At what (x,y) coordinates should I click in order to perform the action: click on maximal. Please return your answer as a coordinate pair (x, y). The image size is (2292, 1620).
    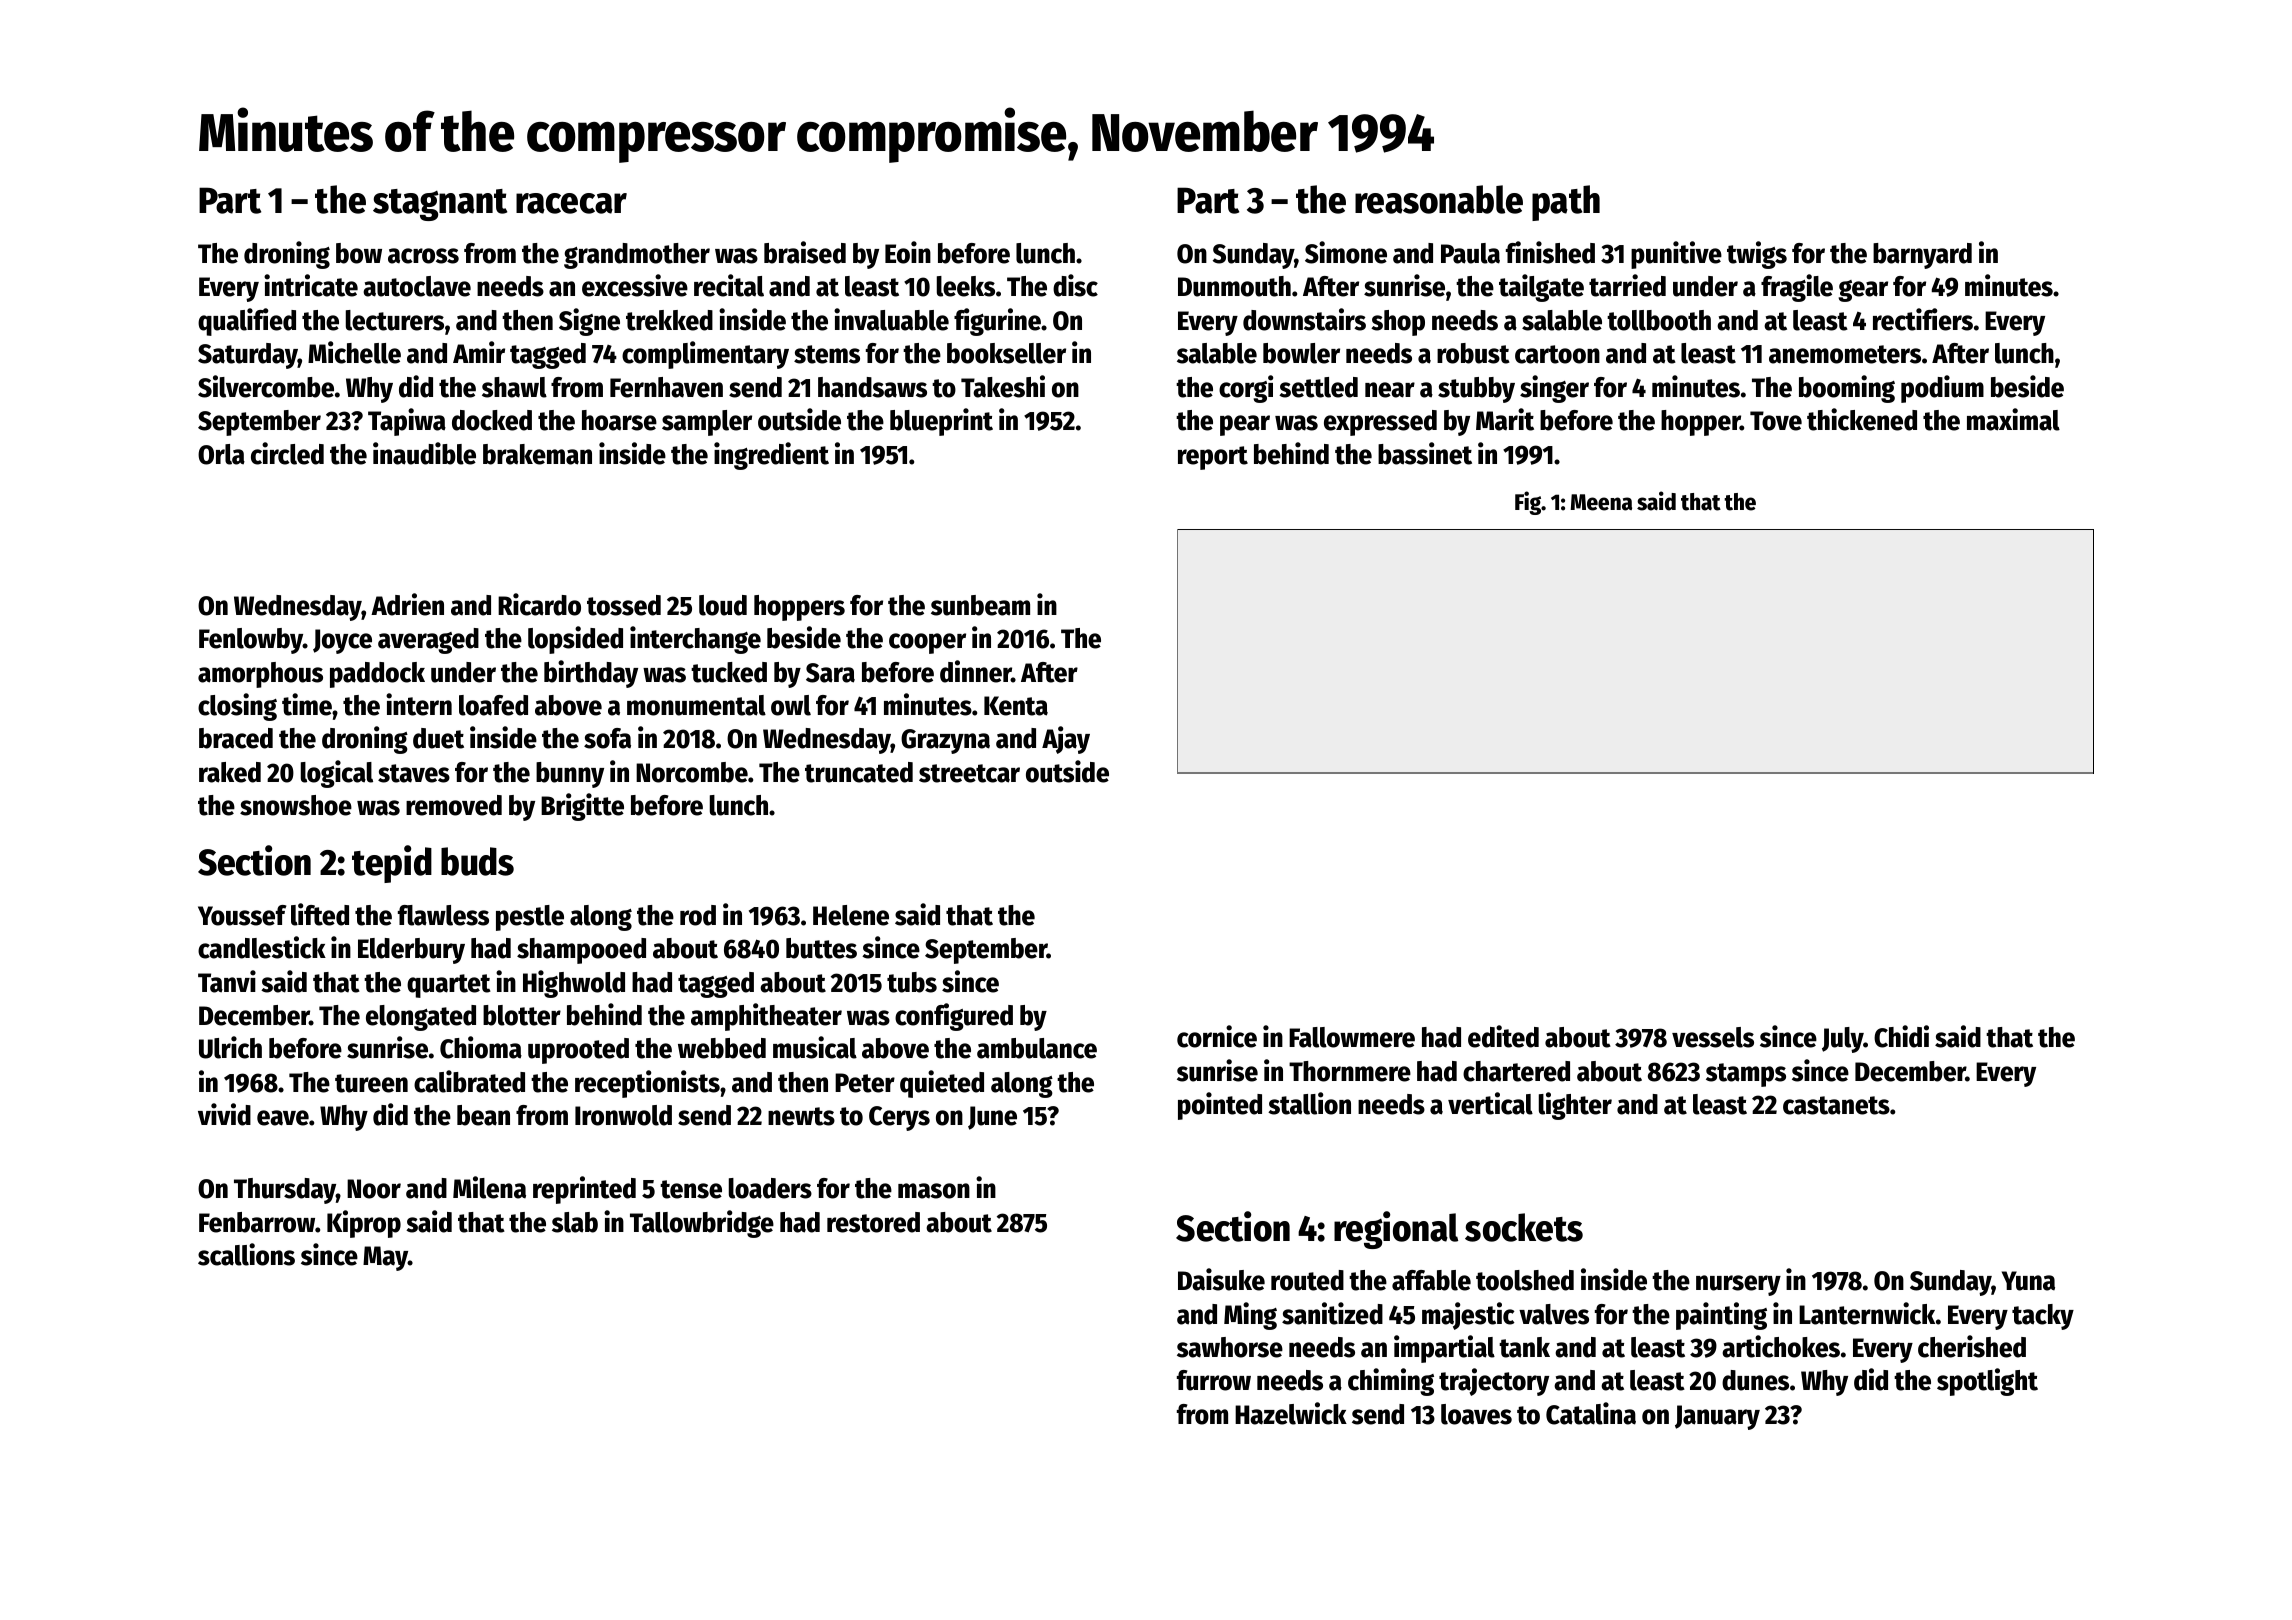
    Looking at the image, I should click on (2013, 419).
